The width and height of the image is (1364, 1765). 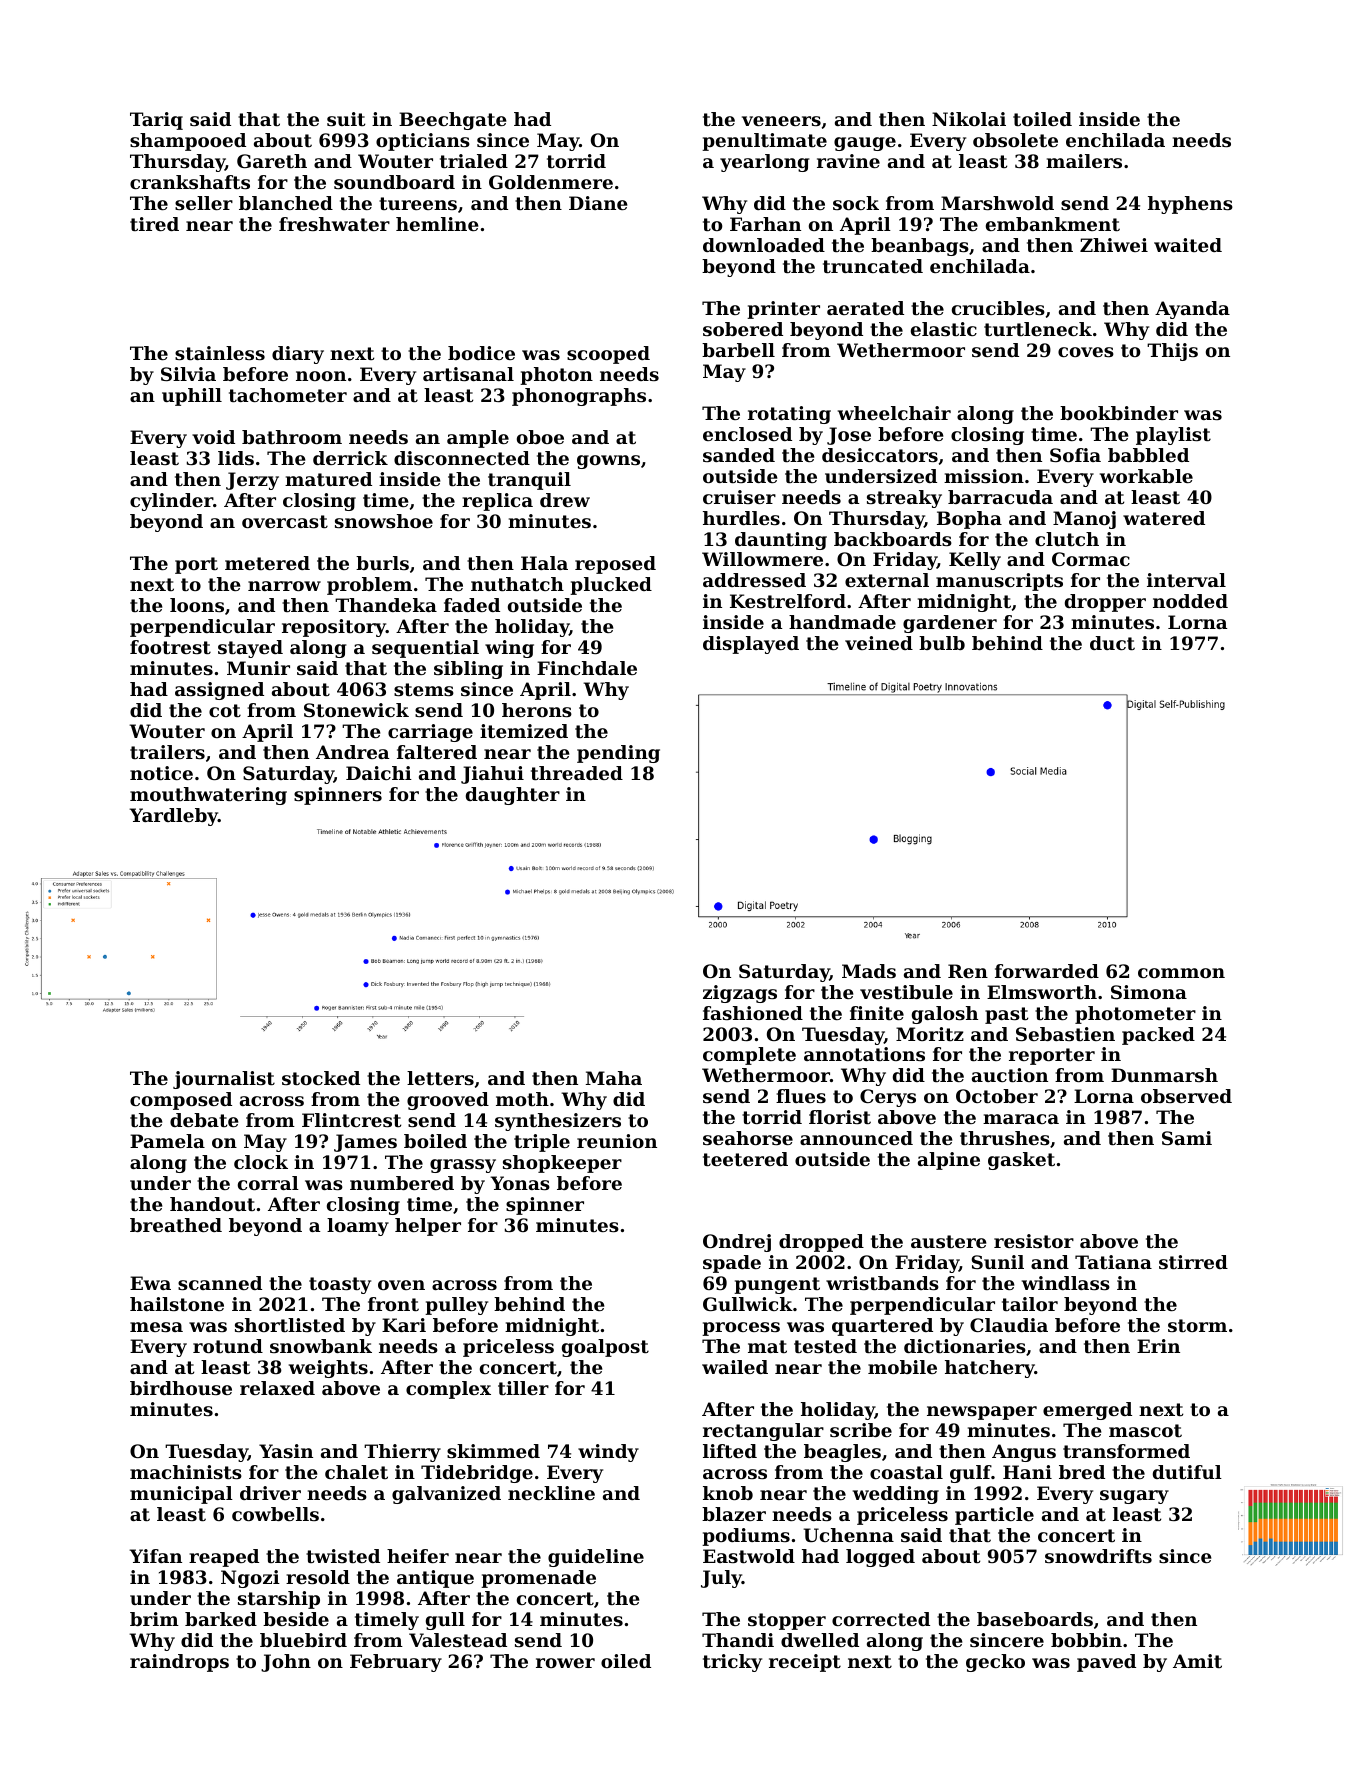 I want to click on forwarded, so click(x=1047, y=971).
